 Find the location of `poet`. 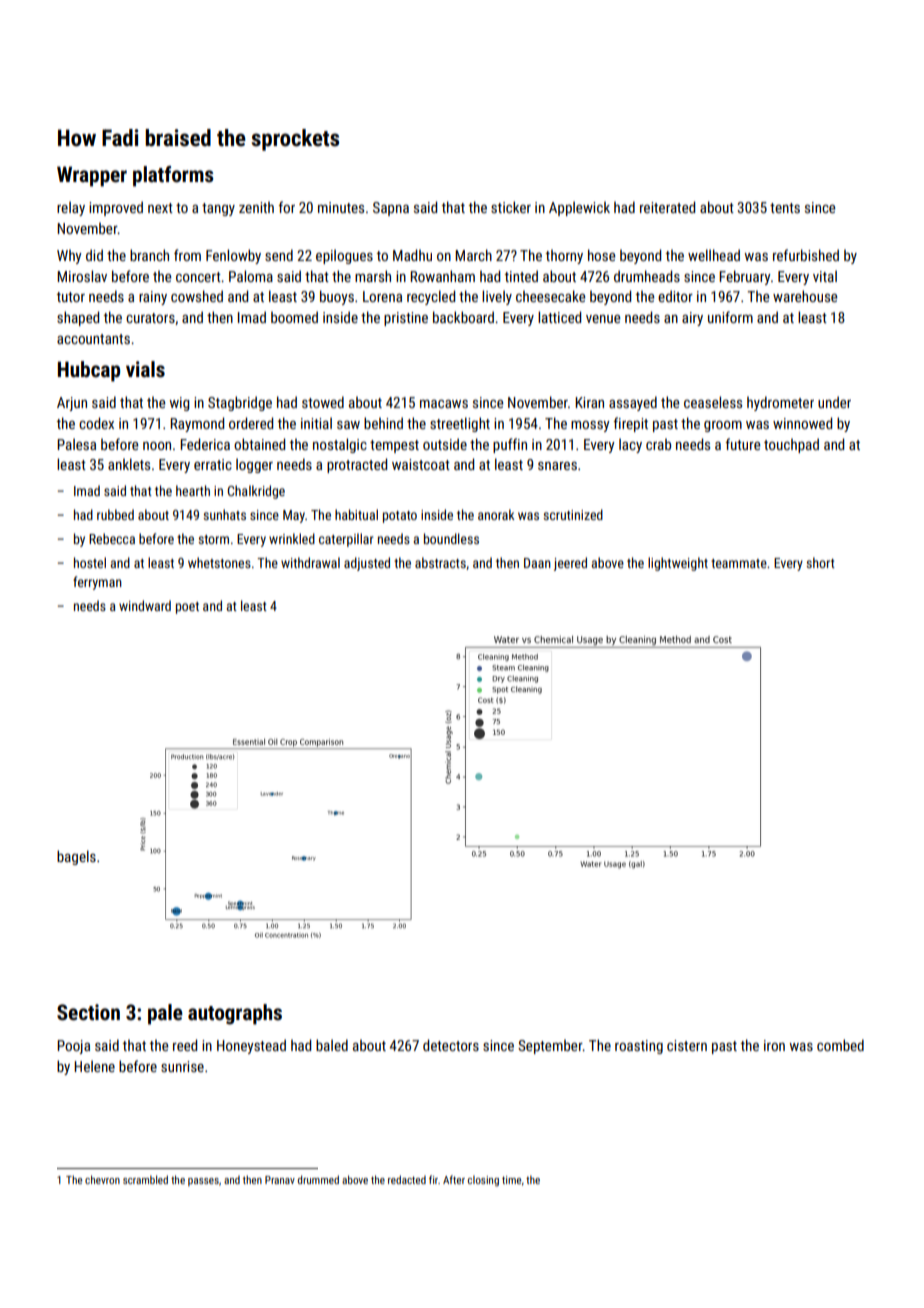

poet is located at coordinates (187, 608).
